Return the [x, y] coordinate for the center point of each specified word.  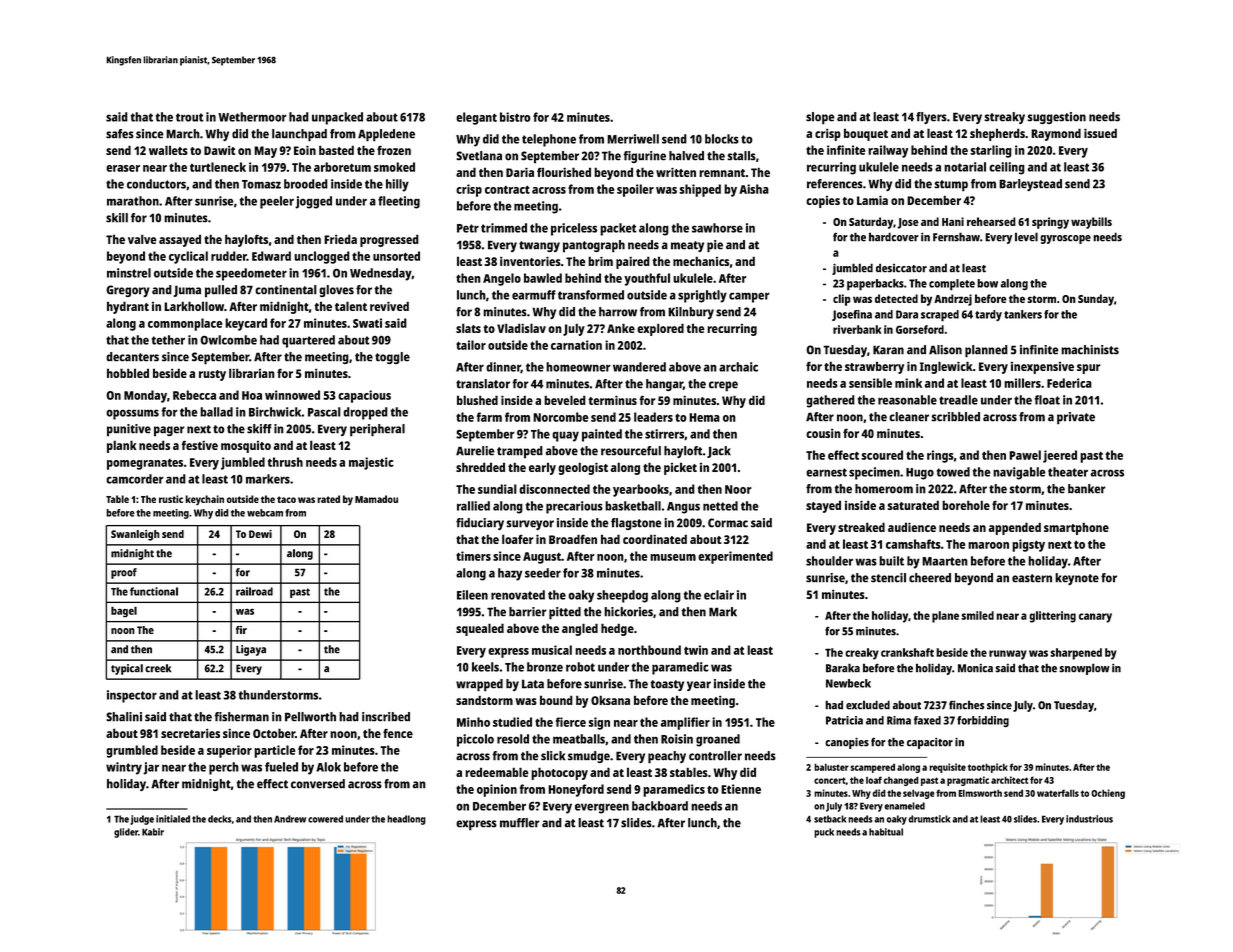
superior [229, 751]
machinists [1090, 350]
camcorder [135, 479]
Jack [719, 452]
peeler [277, 202]
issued [1100, 133]
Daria [520, 172]
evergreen [602, 808]
